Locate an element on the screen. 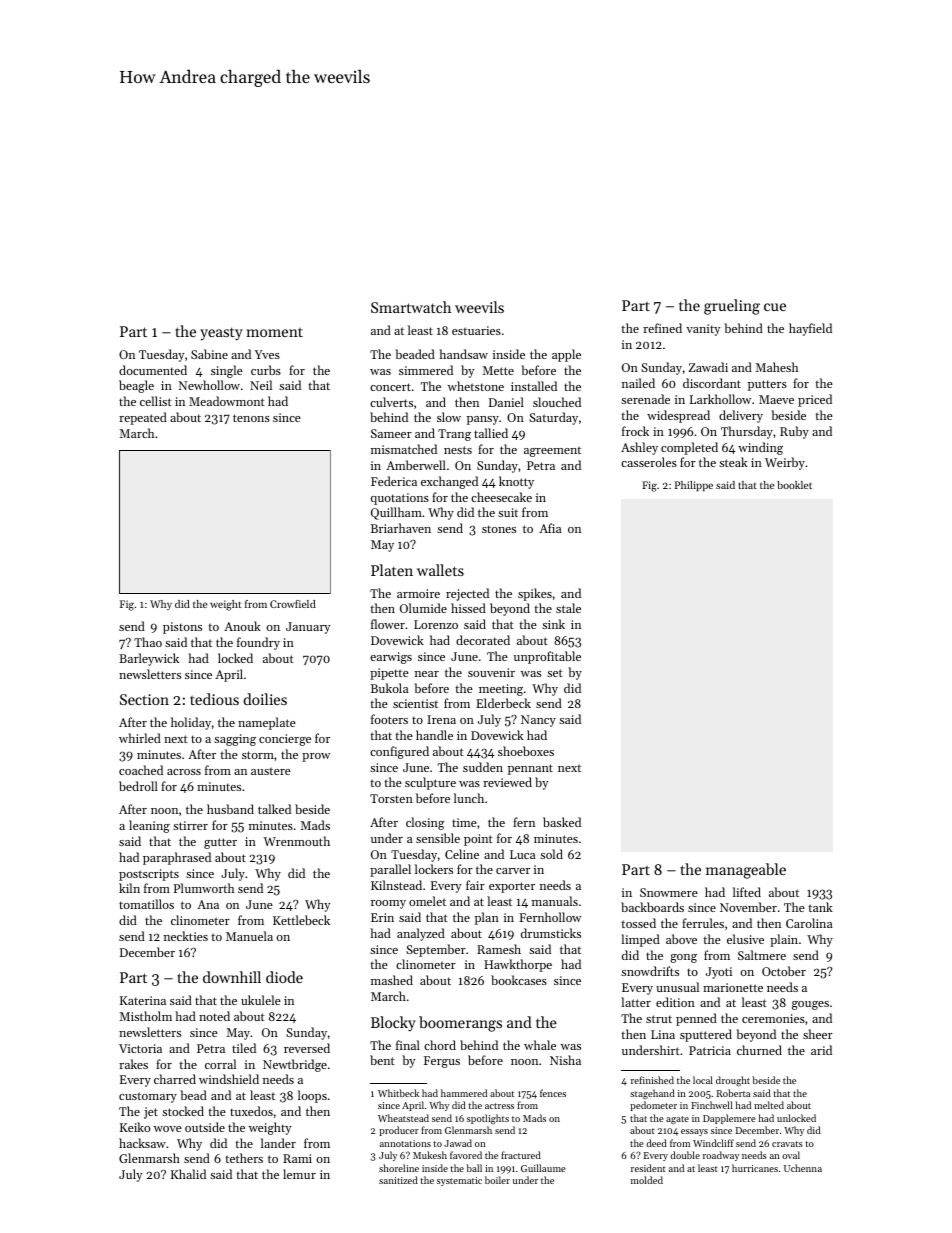 The width and height of the screenshot is (952, 1233). Neil is located at coordinates (261, 385).
